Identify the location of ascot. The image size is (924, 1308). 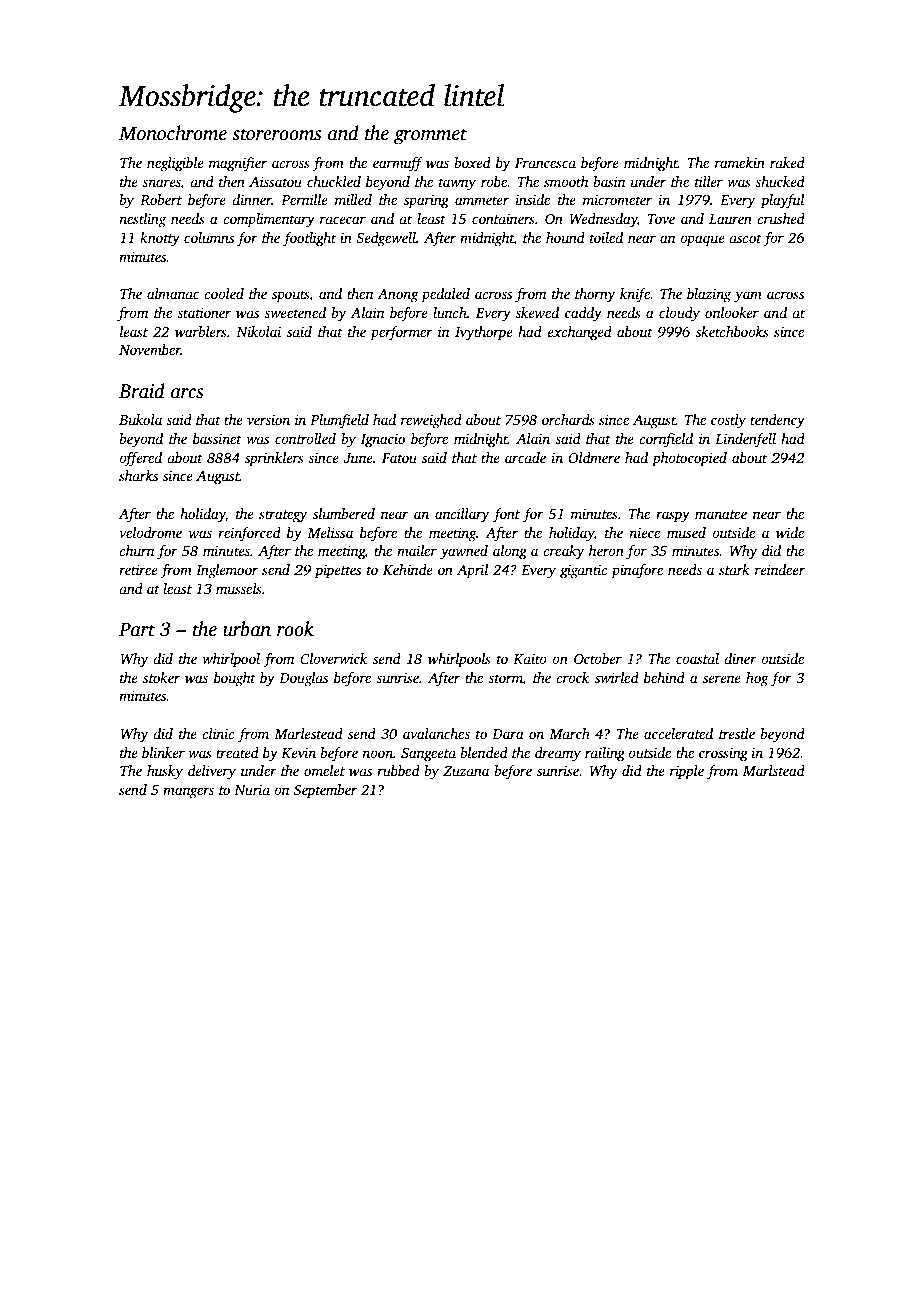
(745, 238).
